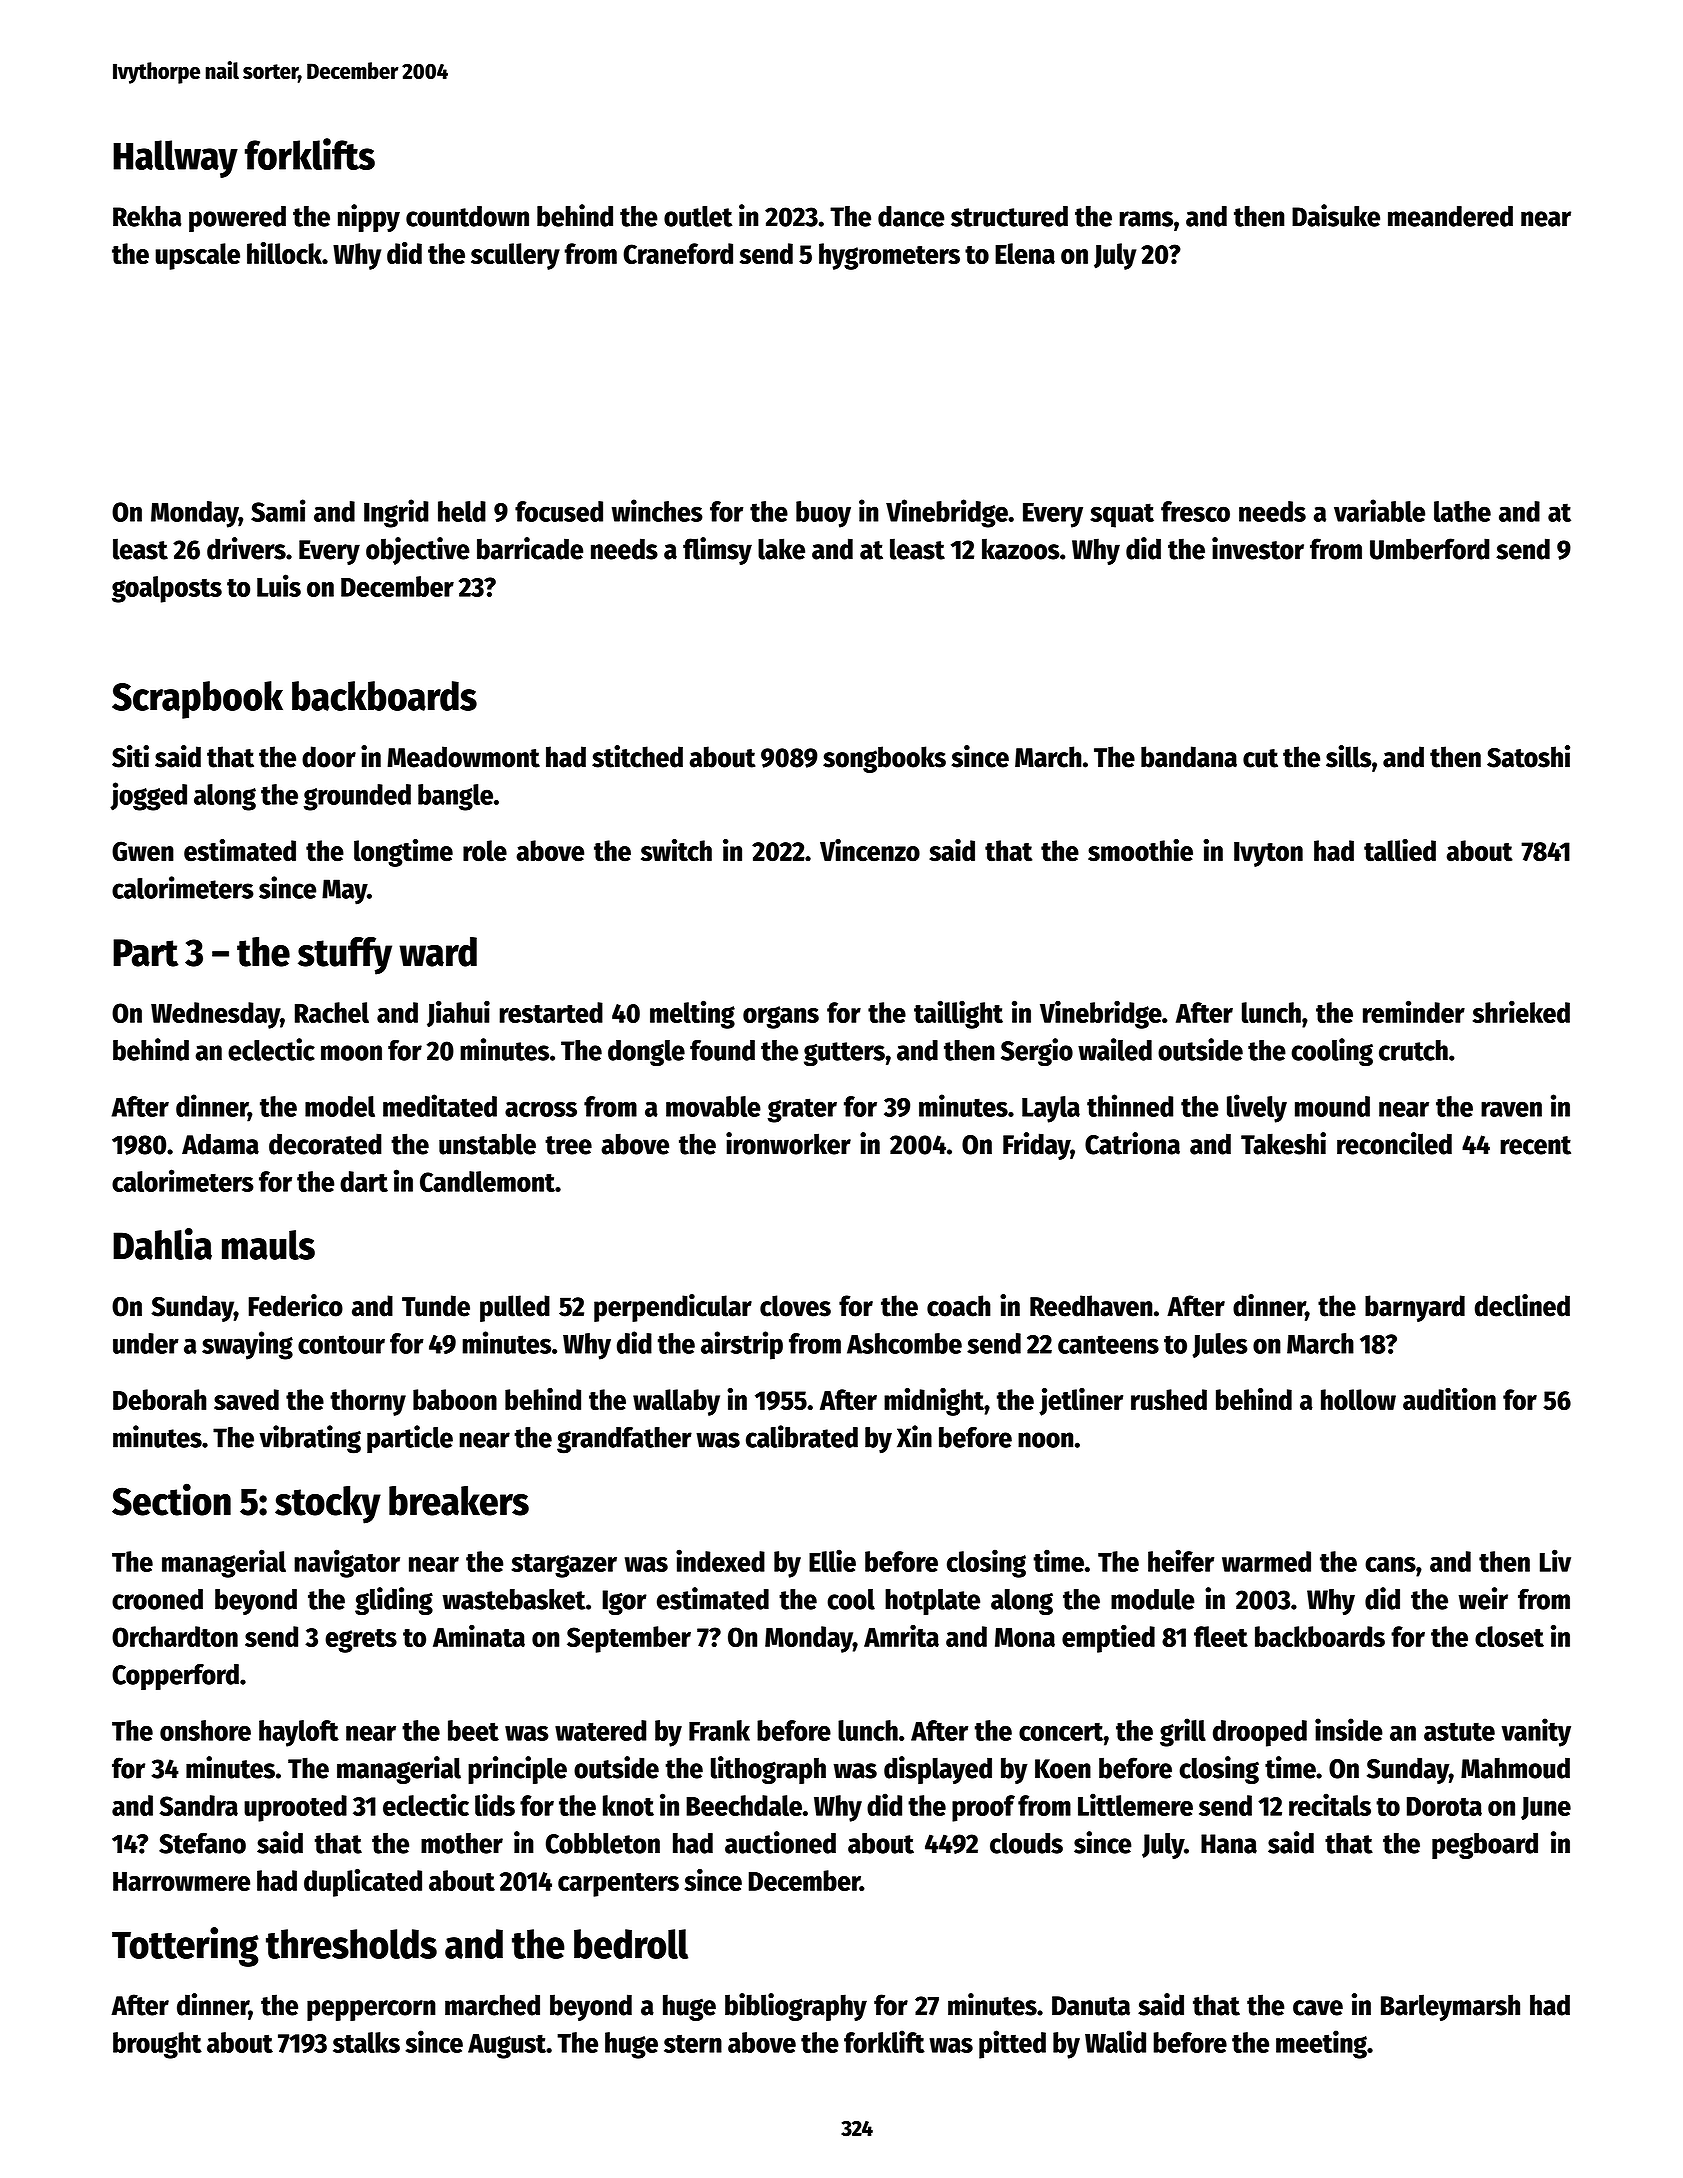 The width and height of the page is (1683, 2178). I want to click on mother, so click(462, 1843).
